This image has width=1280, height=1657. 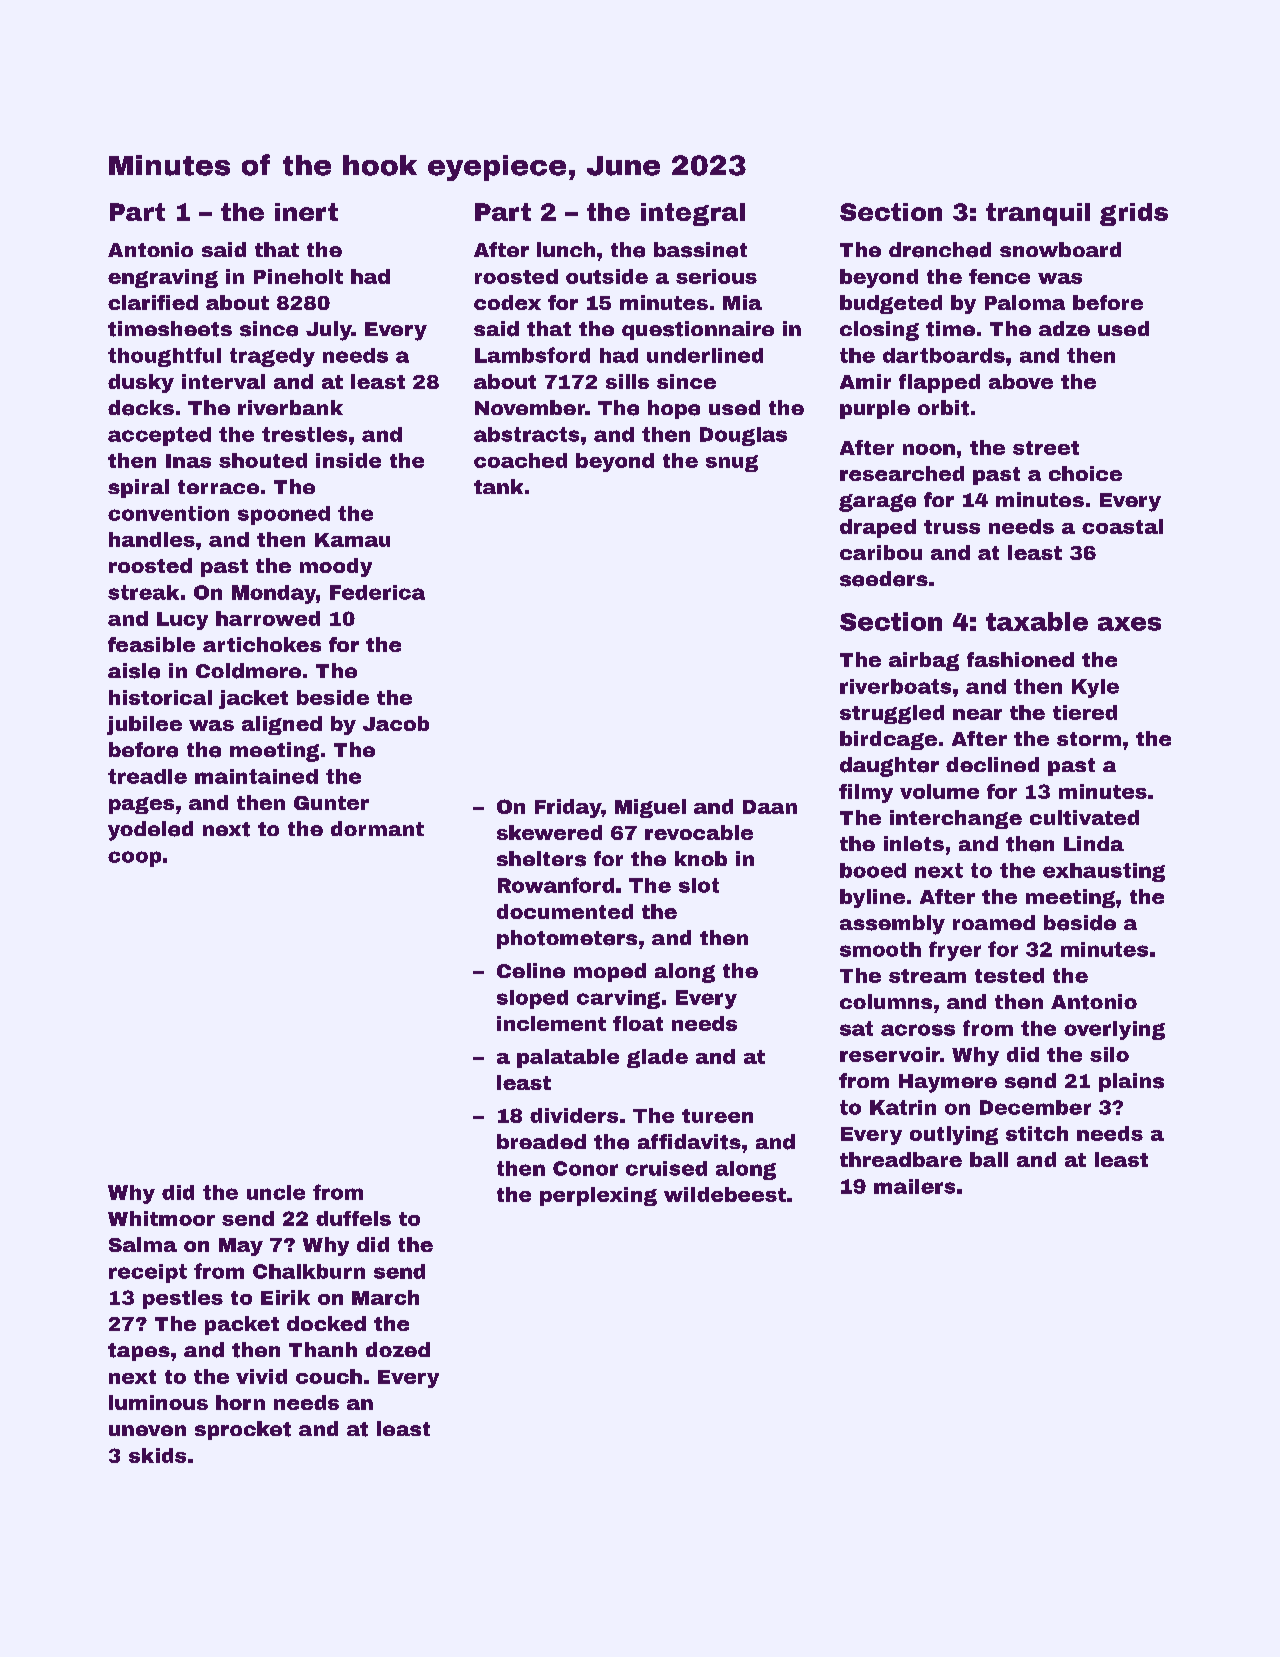 I want to click on Linda, so click(x=1094, y=843).
